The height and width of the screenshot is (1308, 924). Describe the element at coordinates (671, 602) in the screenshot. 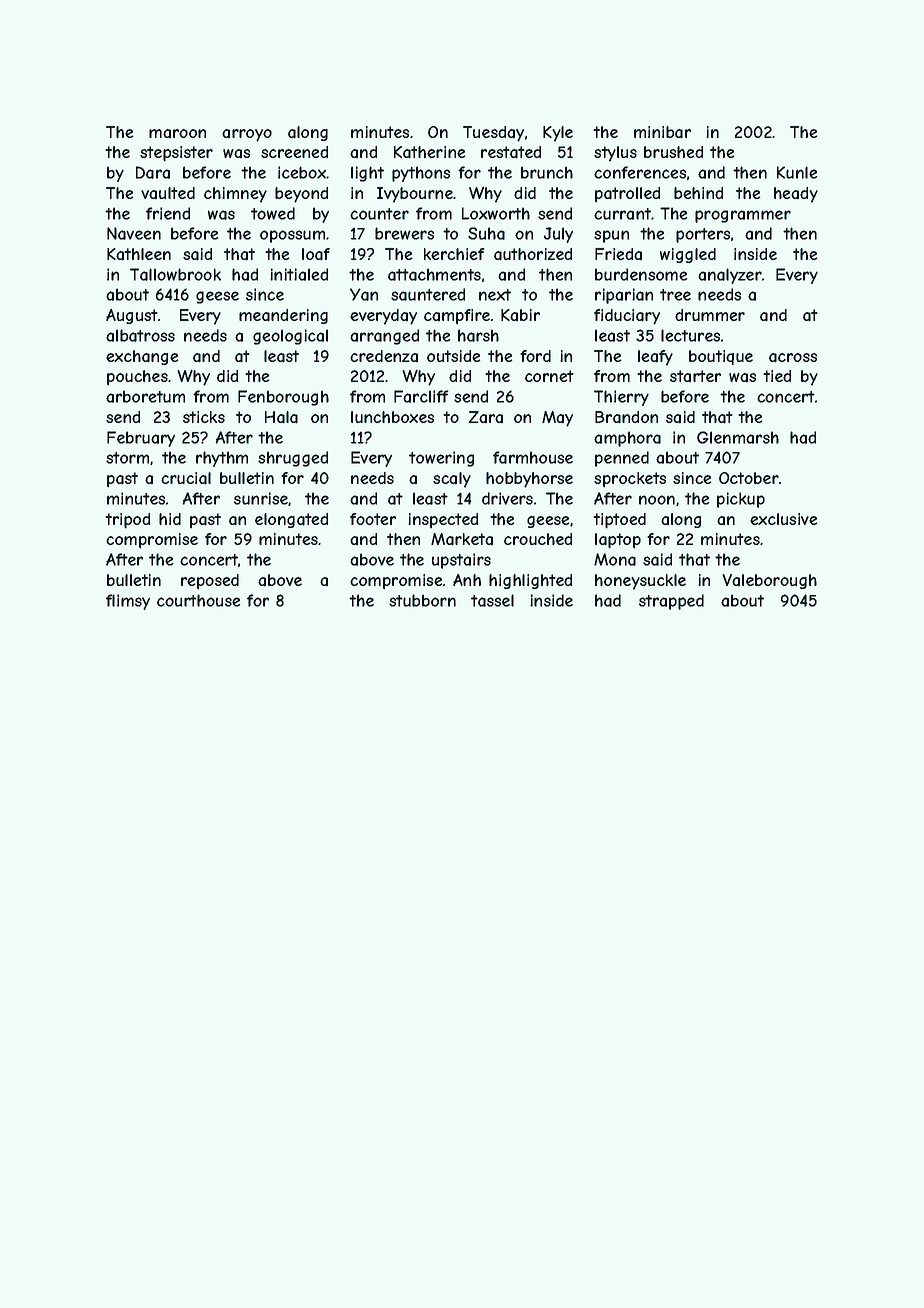

I see `strapped` at that location.
